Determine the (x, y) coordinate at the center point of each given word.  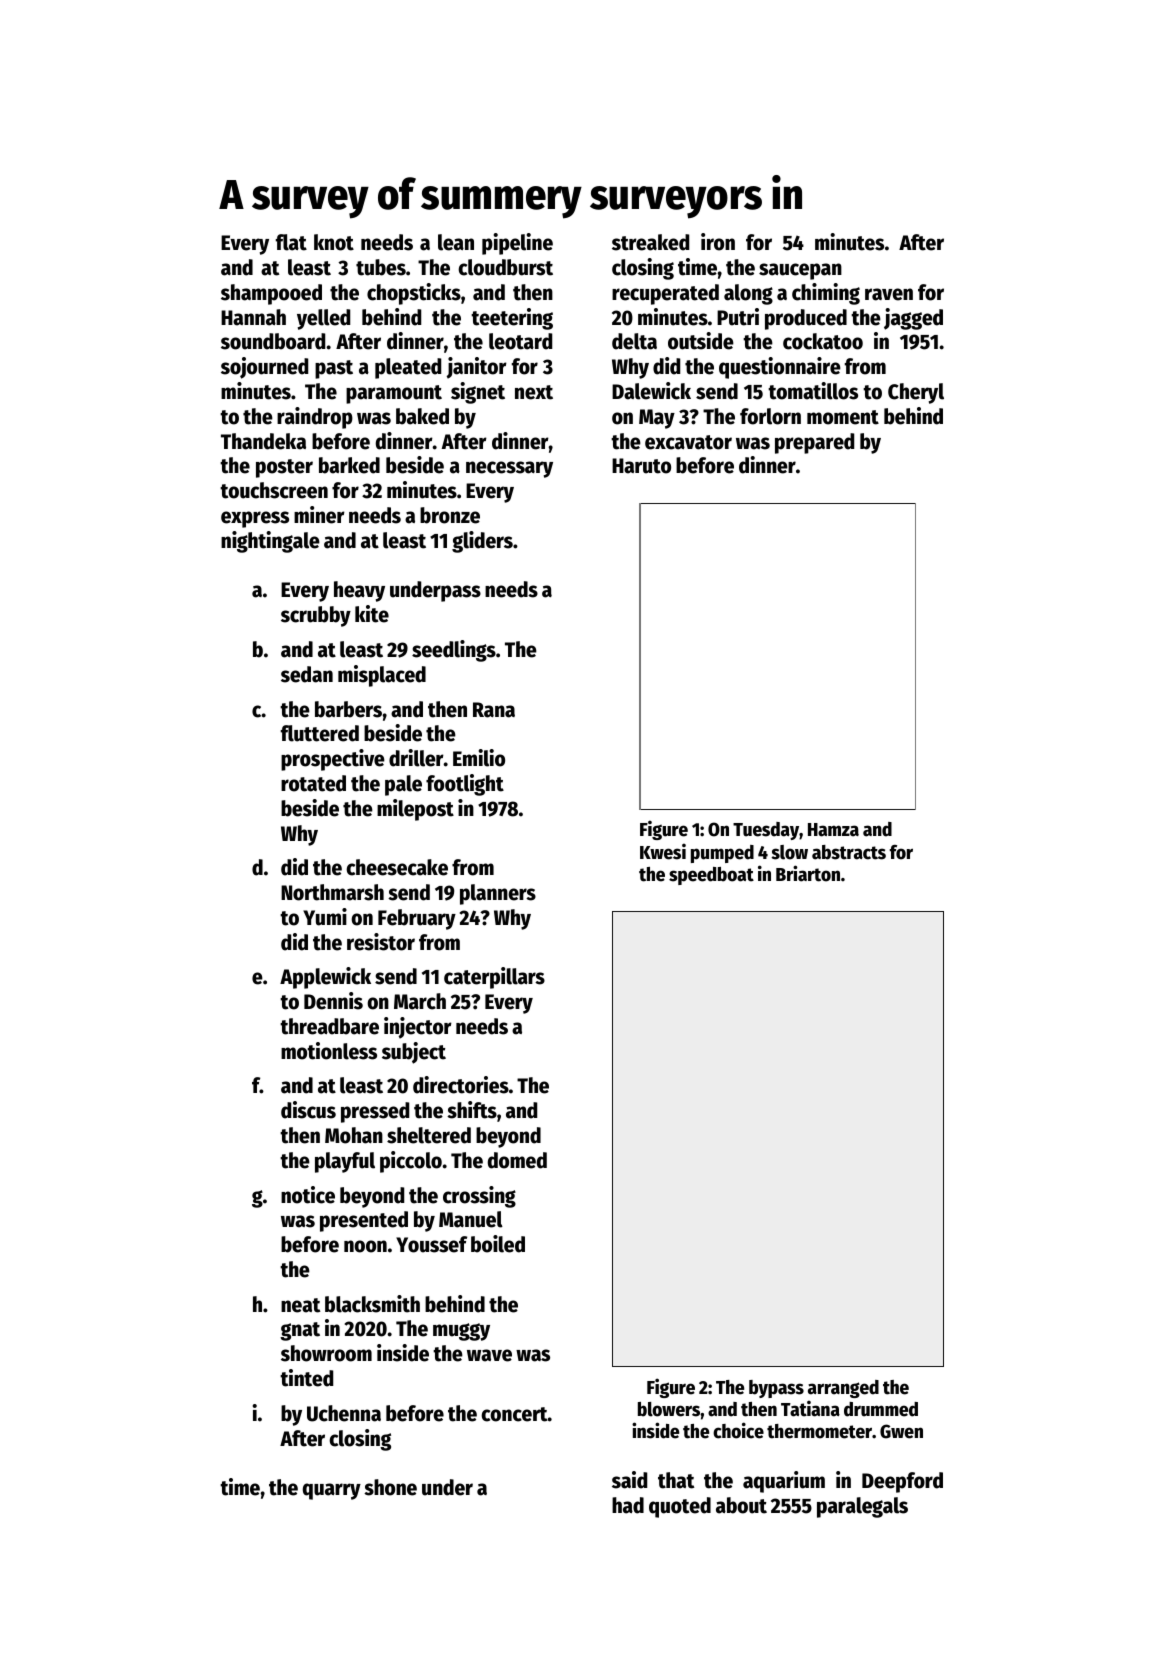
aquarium (784, 1482)
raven (889, 294)
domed (517, 1160)
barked (349, 465)
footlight (465, 785)
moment (843, 417)
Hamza (833, 830)
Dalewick (651, 391)
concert (514, 1414)
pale (403, 785)
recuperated (665, 294)
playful (345, 1162)
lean (456, 242)
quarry (332, 1491)
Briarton (808, 873)
